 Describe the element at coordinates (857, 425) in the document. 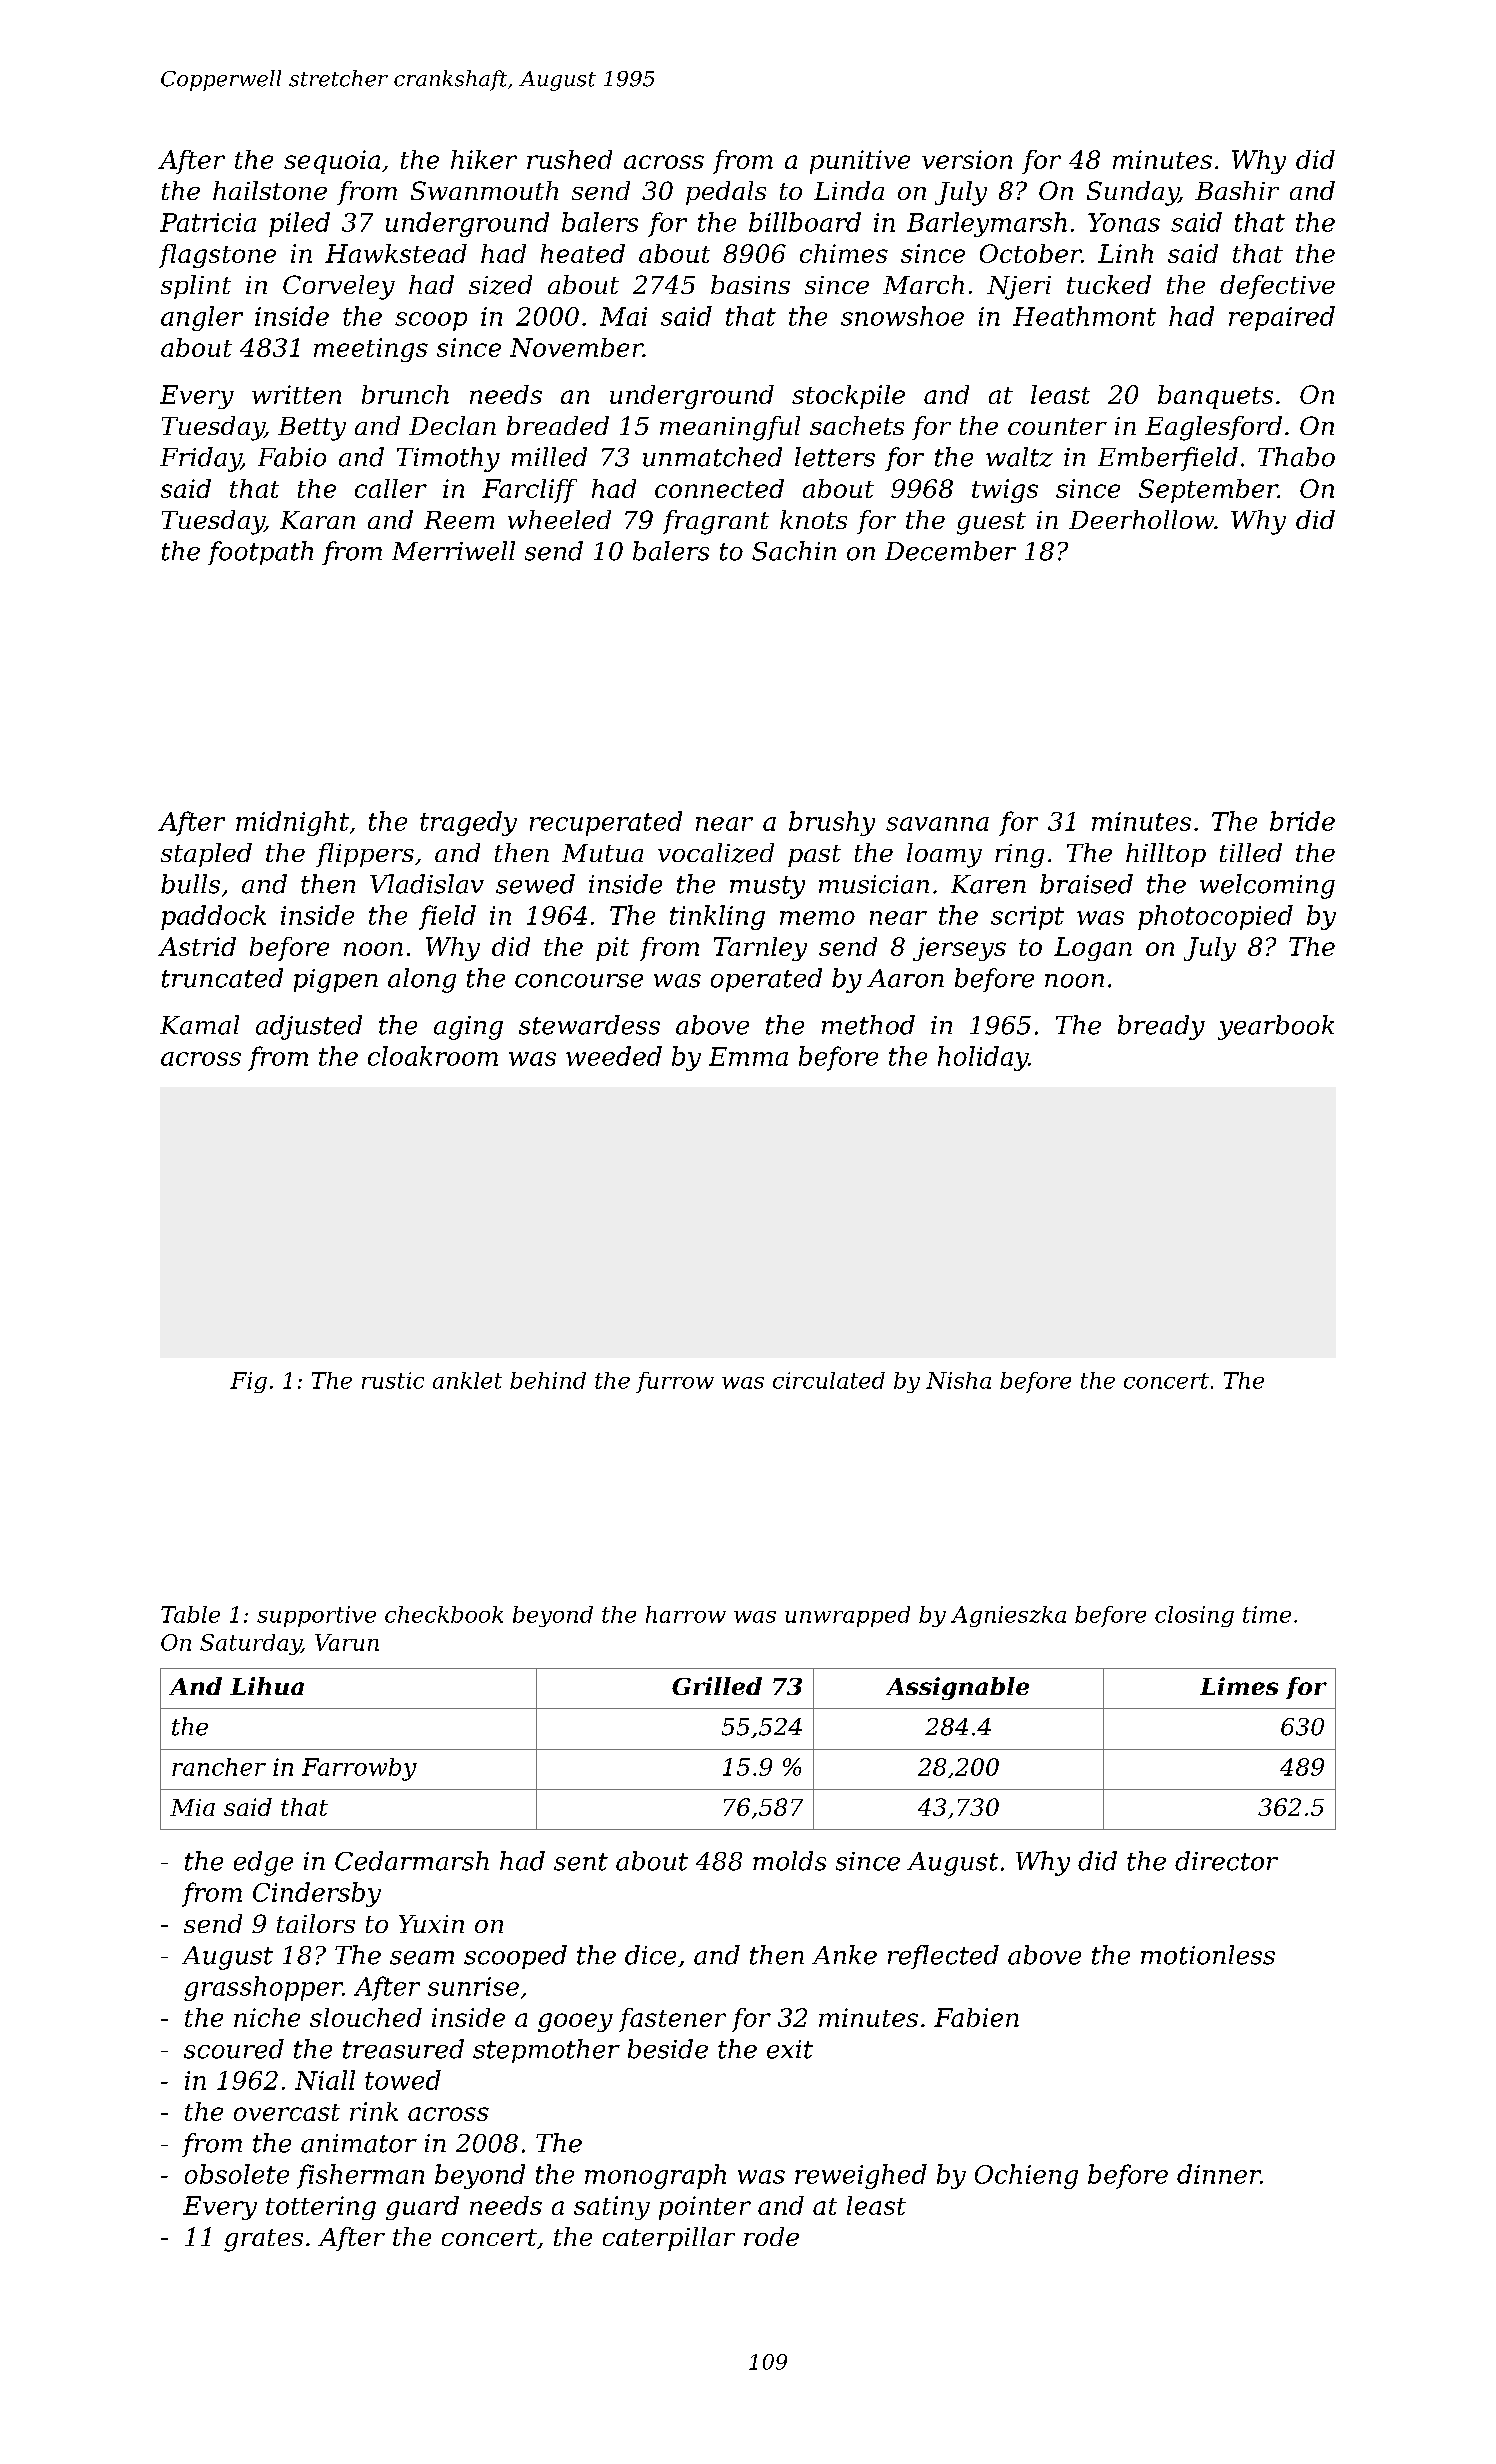

I see `sachets` at that location.
